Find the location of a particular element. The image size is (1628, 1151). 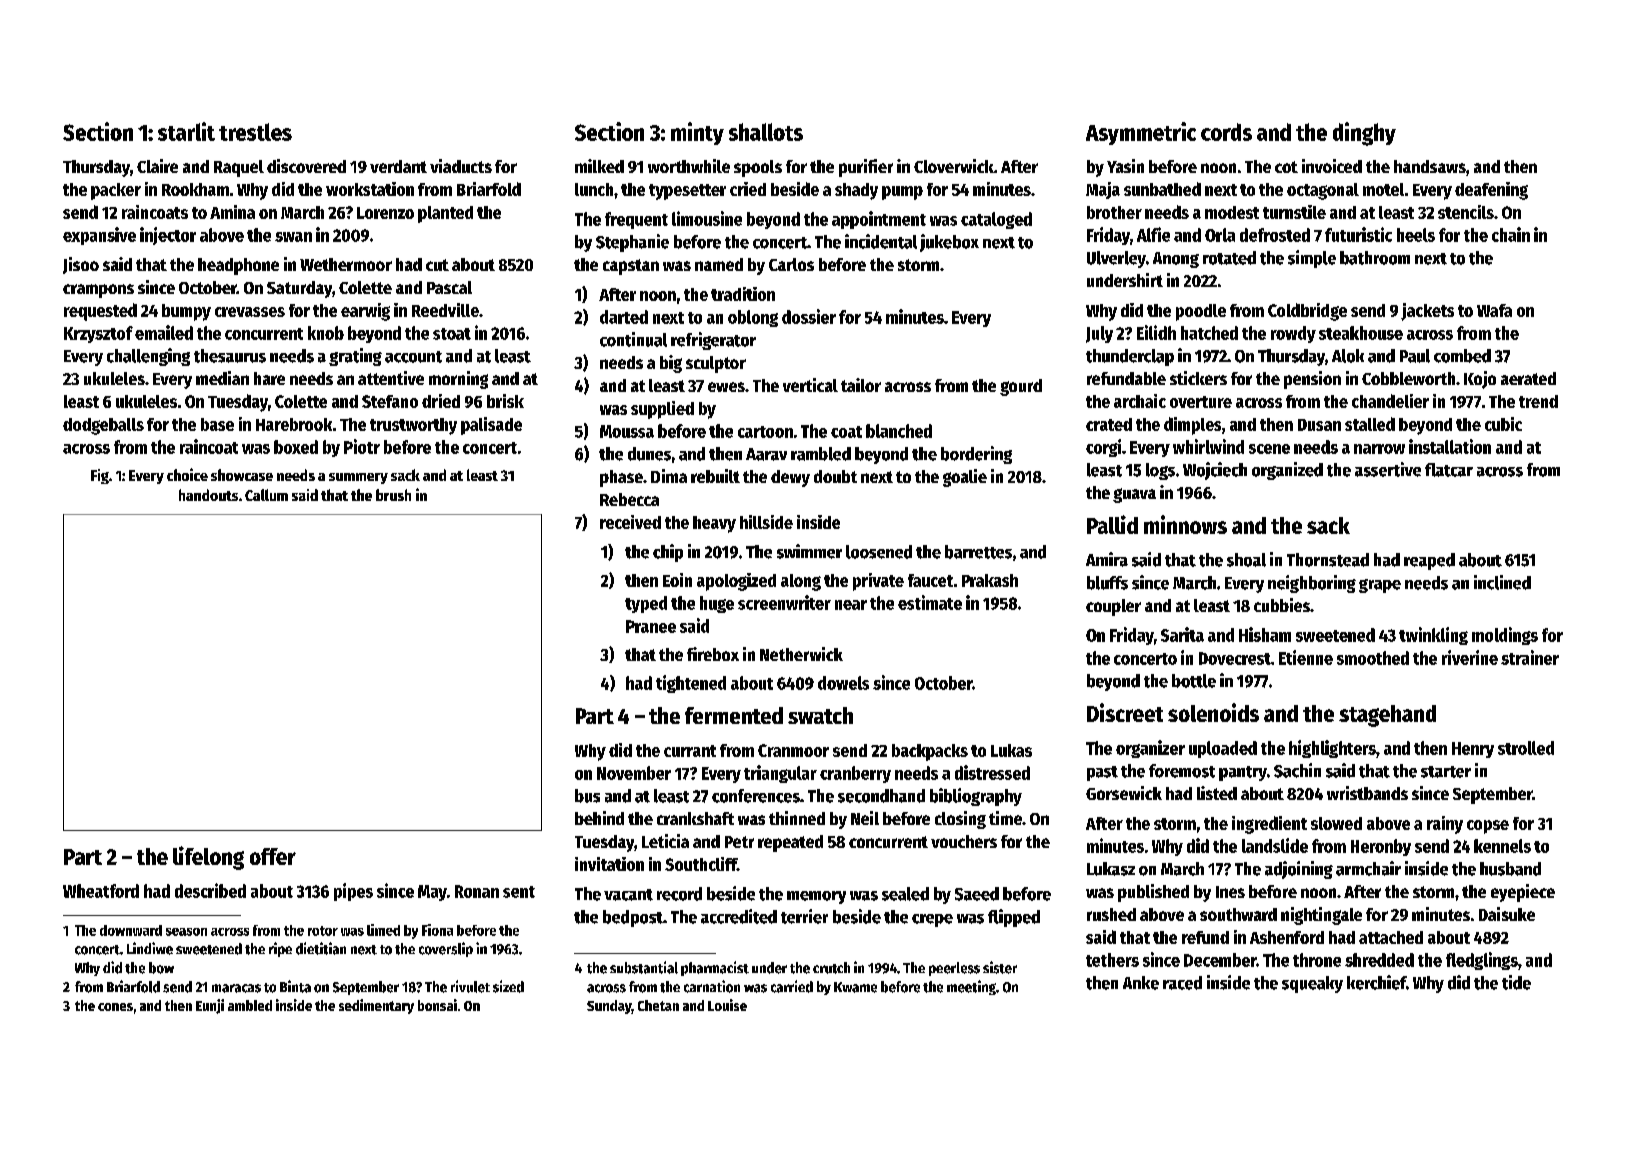

handouts is located at coordinates (208, 495).
